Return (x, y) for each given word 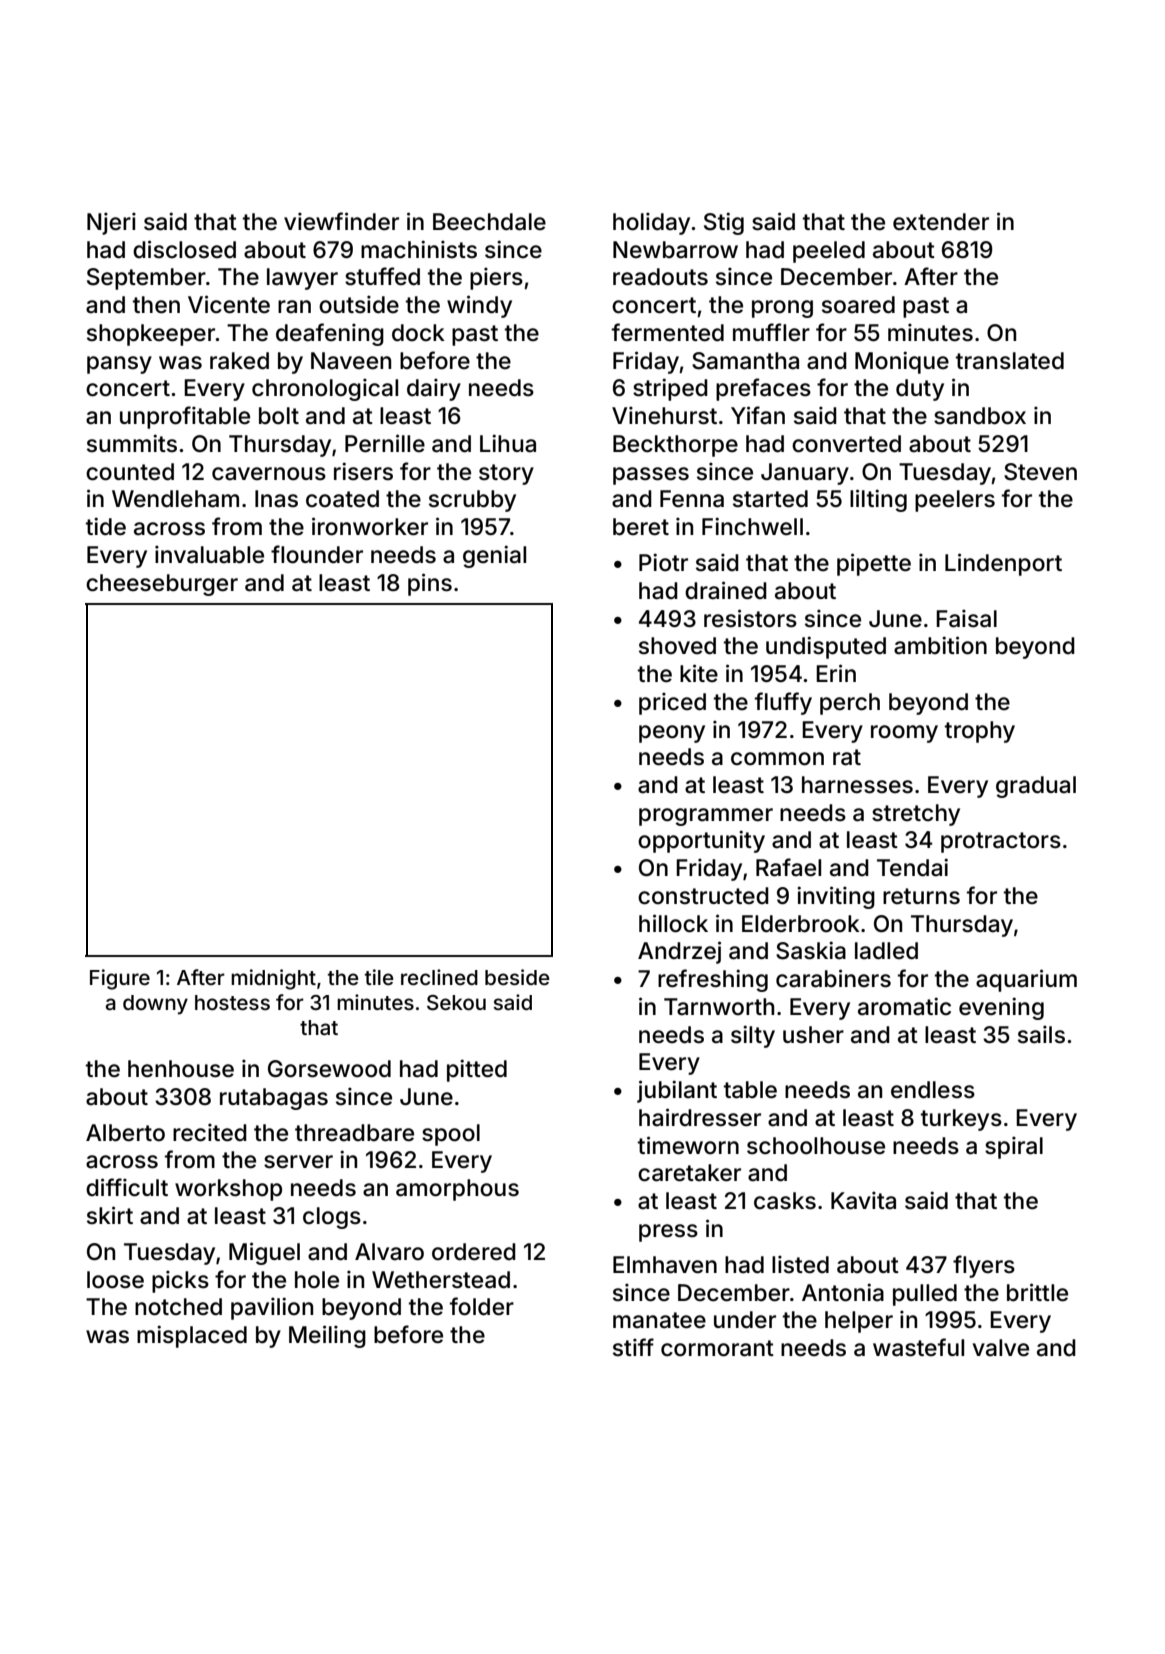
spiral (1014, 1147)
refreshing (713, 980)
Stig (724, 223)
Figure (120, 979)
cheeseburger (162, 585)
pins (430, 584)
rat (847, 757)
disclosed (184, 249)
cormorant (717, 1348)
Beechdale (489, 222)
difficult (127, 1187)
